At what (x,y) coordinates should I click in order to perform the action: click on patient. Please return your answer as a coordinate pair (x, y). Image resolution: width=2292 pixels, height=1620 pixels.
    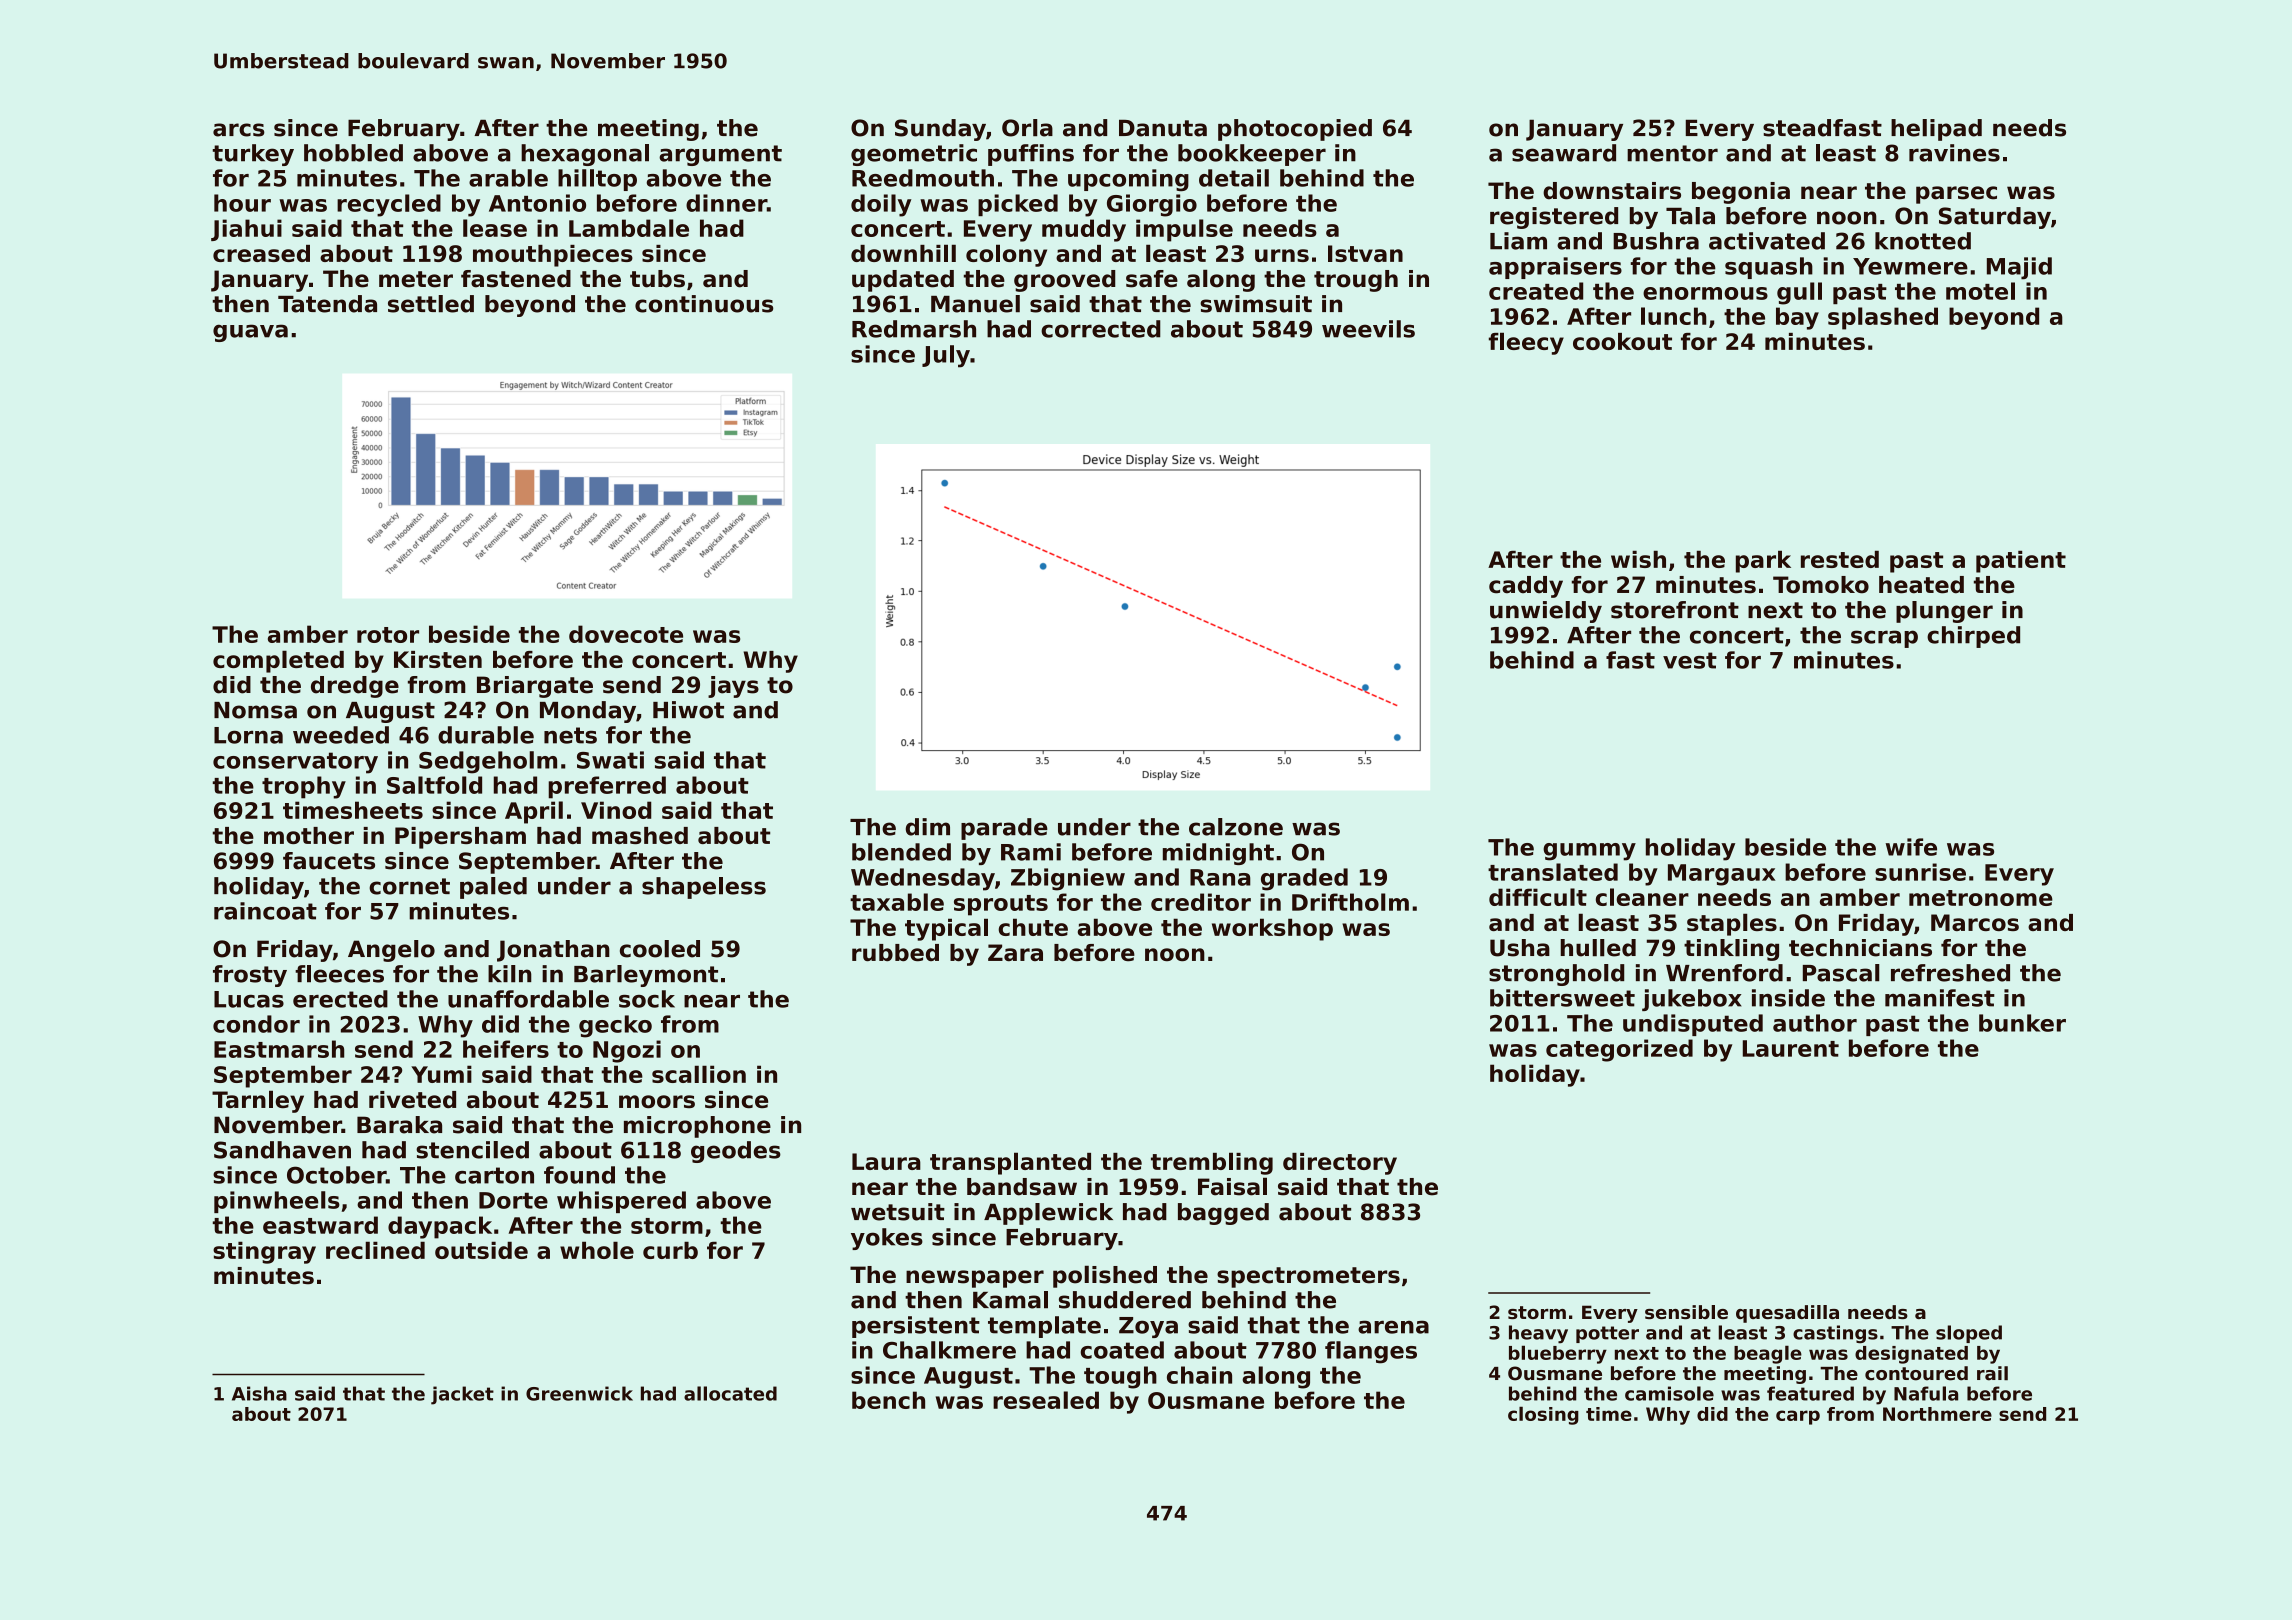
    Looking at the image, I should click on (2021, 562).
